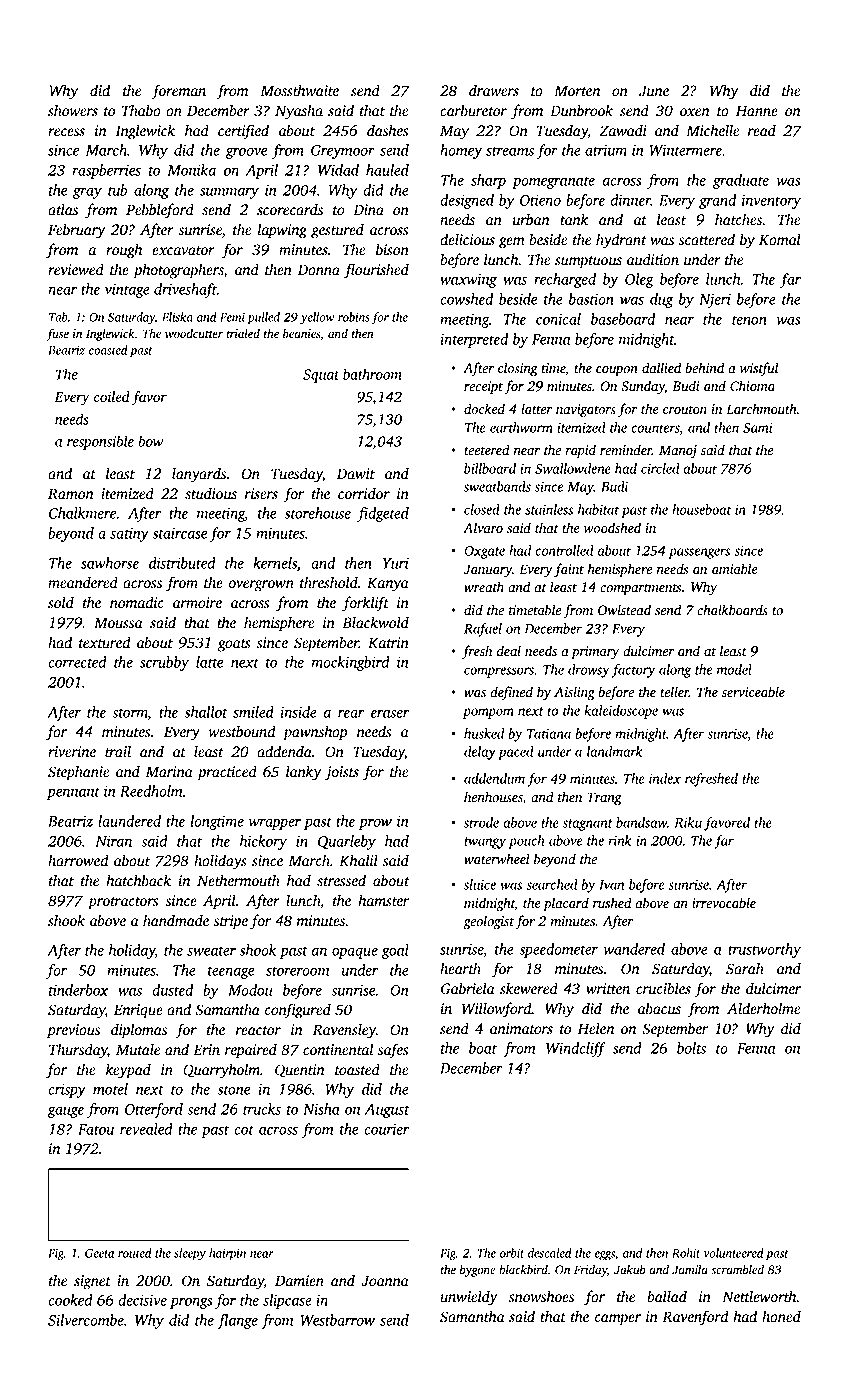  I want to click on overgrown, so click(261, 586).
